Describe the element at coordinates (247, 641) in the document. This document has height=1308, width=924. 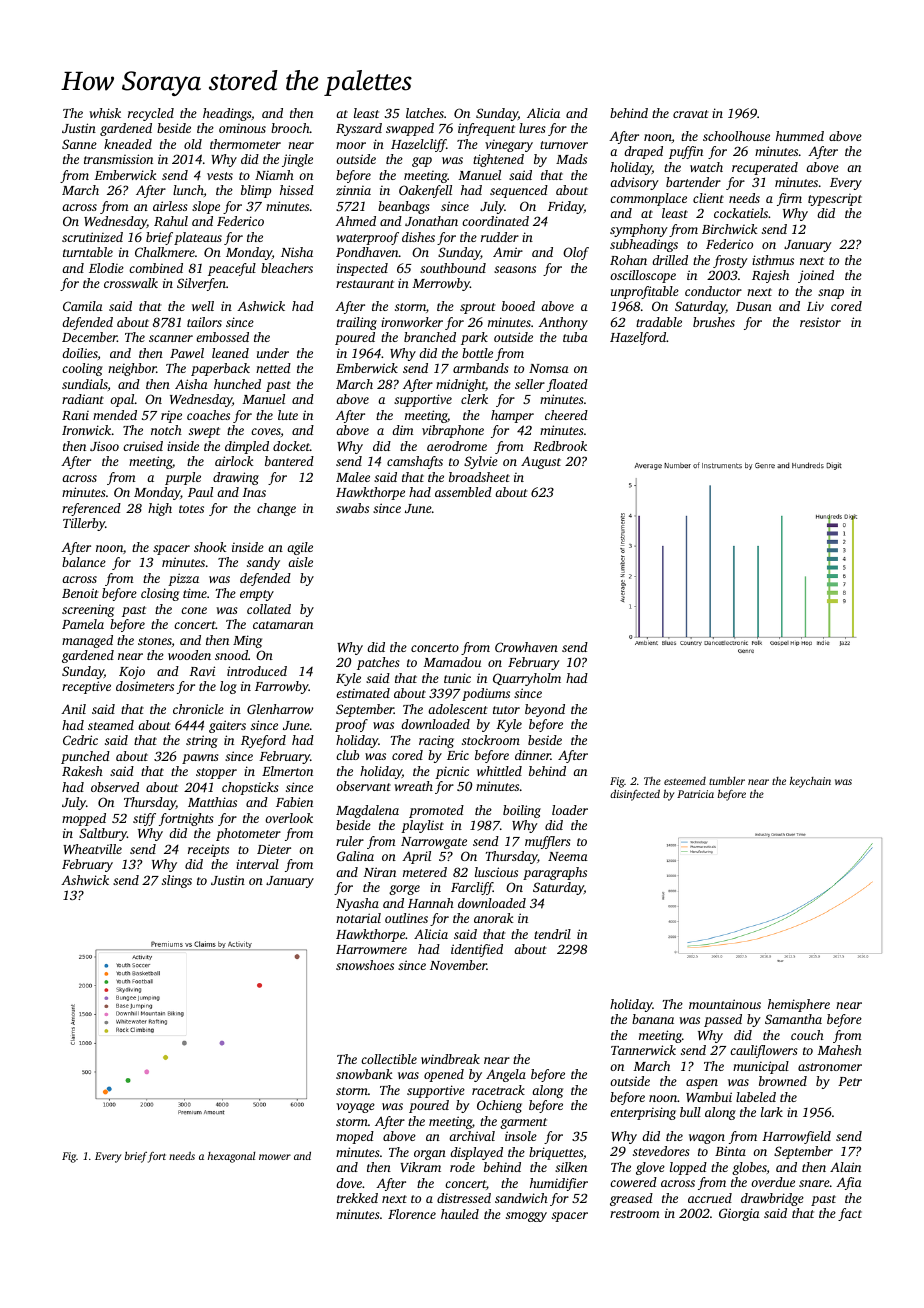
I see `Ming` at that location.
